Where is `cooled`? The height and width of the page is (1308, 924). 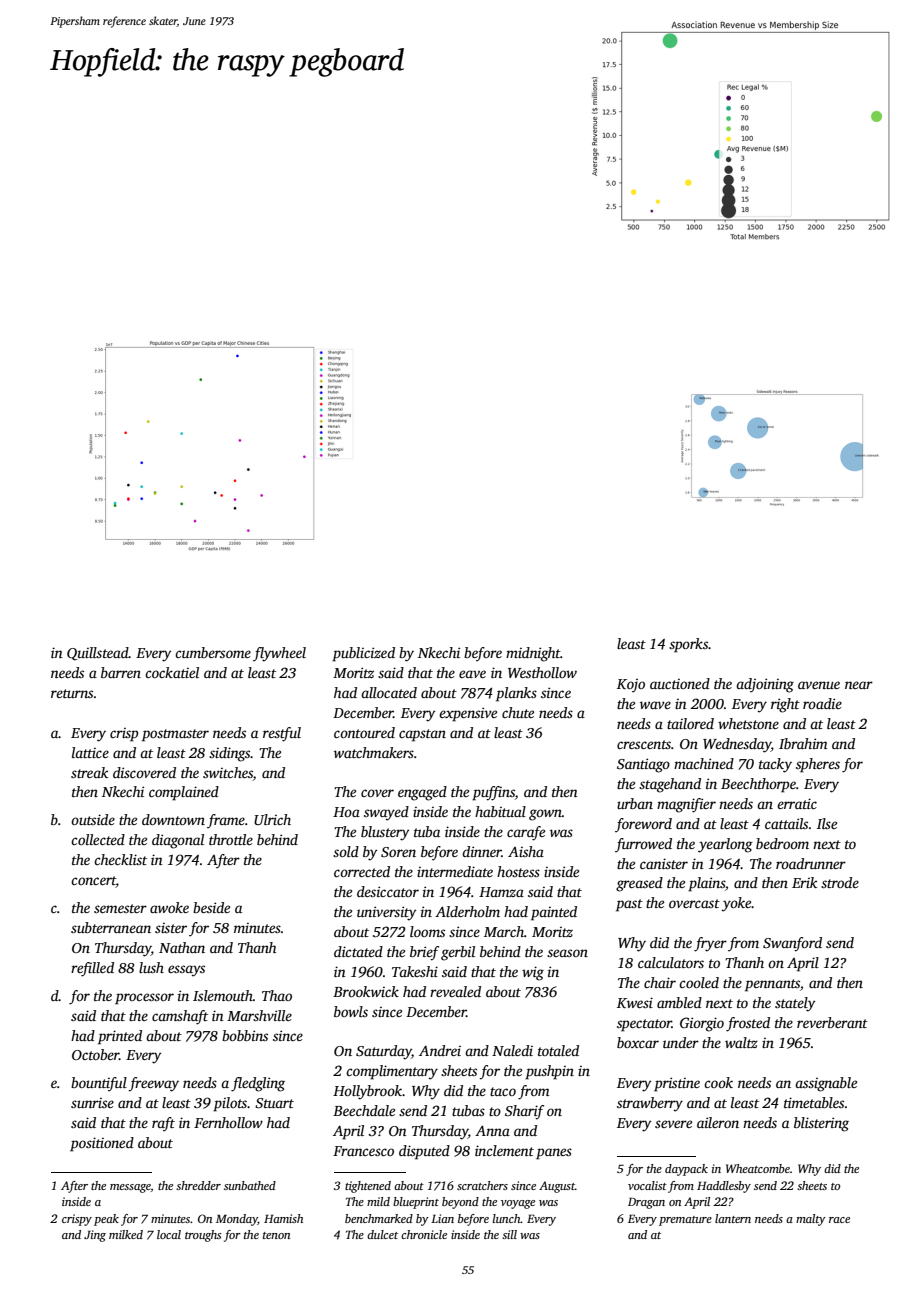 cooled is located at coordinates (699, 982).
